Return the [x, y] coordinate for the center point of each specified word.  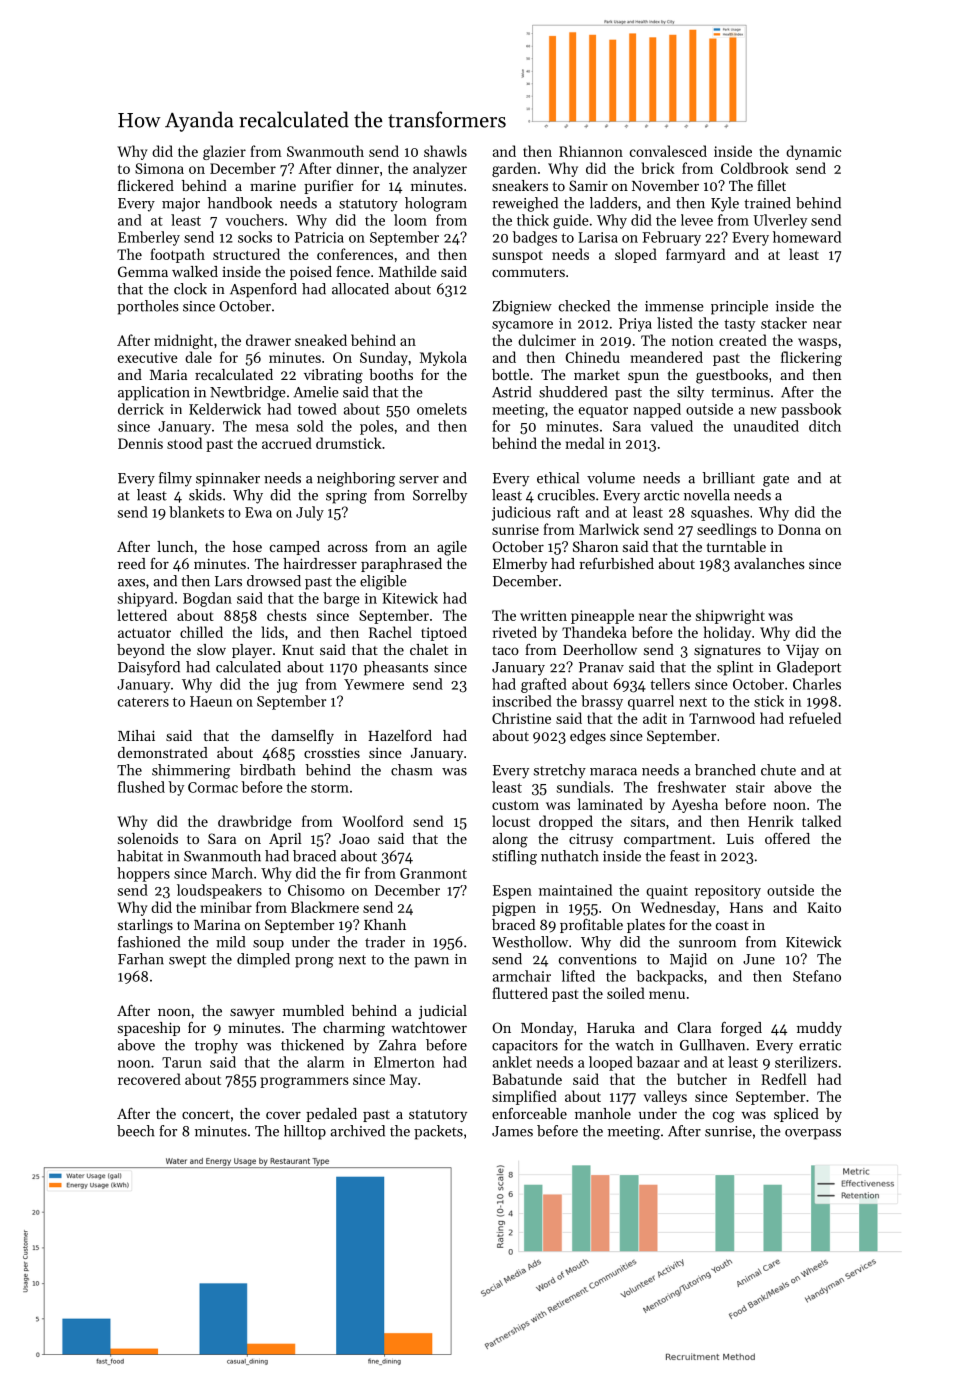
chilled [201, 632]
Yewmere [374, 684]
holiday [727, 633]
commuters [528, 272]
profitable [591, 926]
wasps [817, 343]
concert [206, 1114]
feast [685, 856]
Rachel [390, 632]
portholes [148, 307]
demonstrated [163, 752]
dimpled [263, 960]
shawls [445, 151]
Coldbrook [755, 168]
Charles [817, 684]
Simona [159, 168]
